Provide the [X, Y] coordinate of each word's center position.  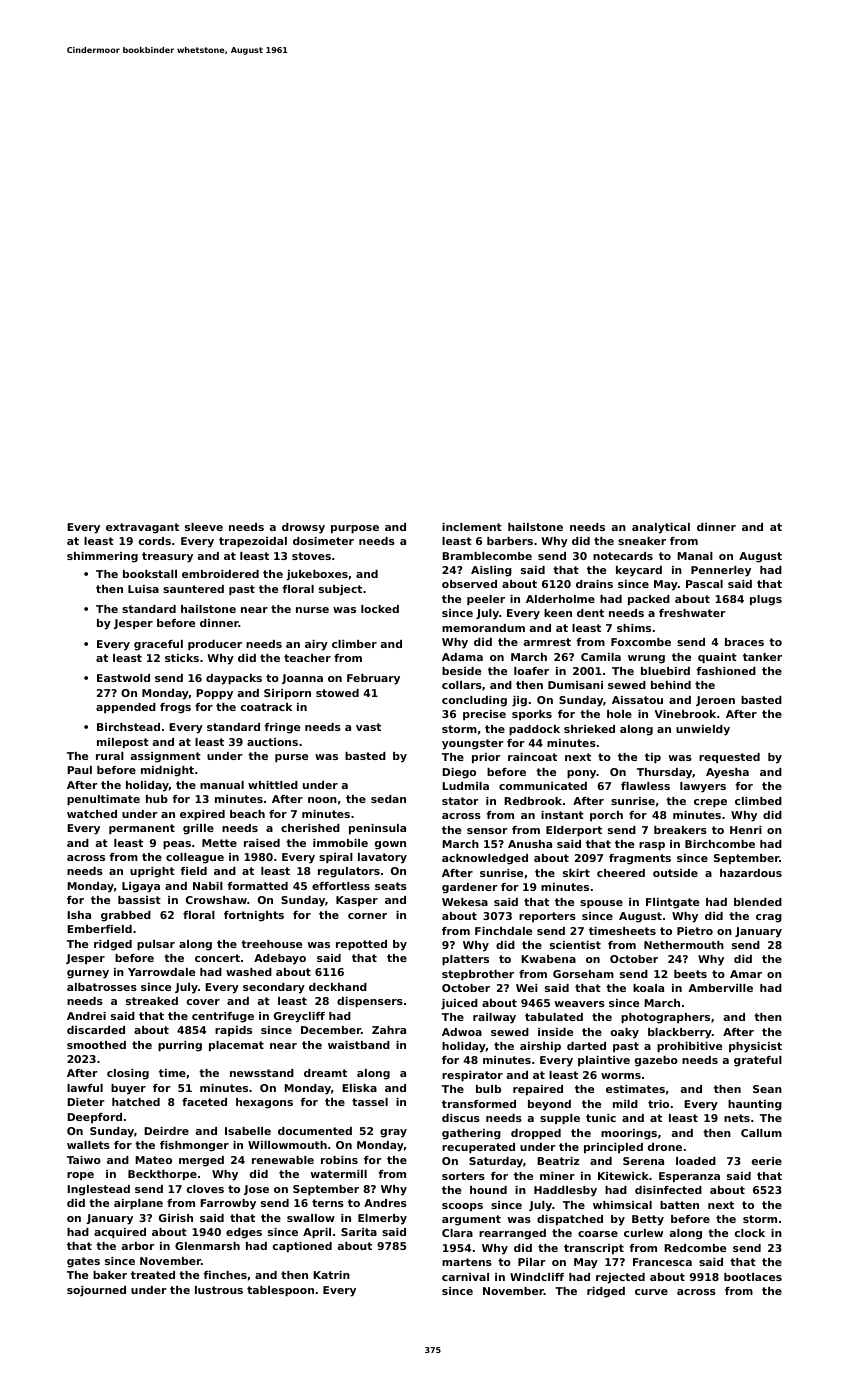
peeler [486, 600]
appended [126, 708]
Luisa [143, 589]
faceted [204, 1102]
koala [648, 988]
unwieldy [703, 730]
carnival [465, 1277]
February [373, 679]
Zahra [389, 1030]
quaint [717, 658]
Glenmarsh [207, 1246]
